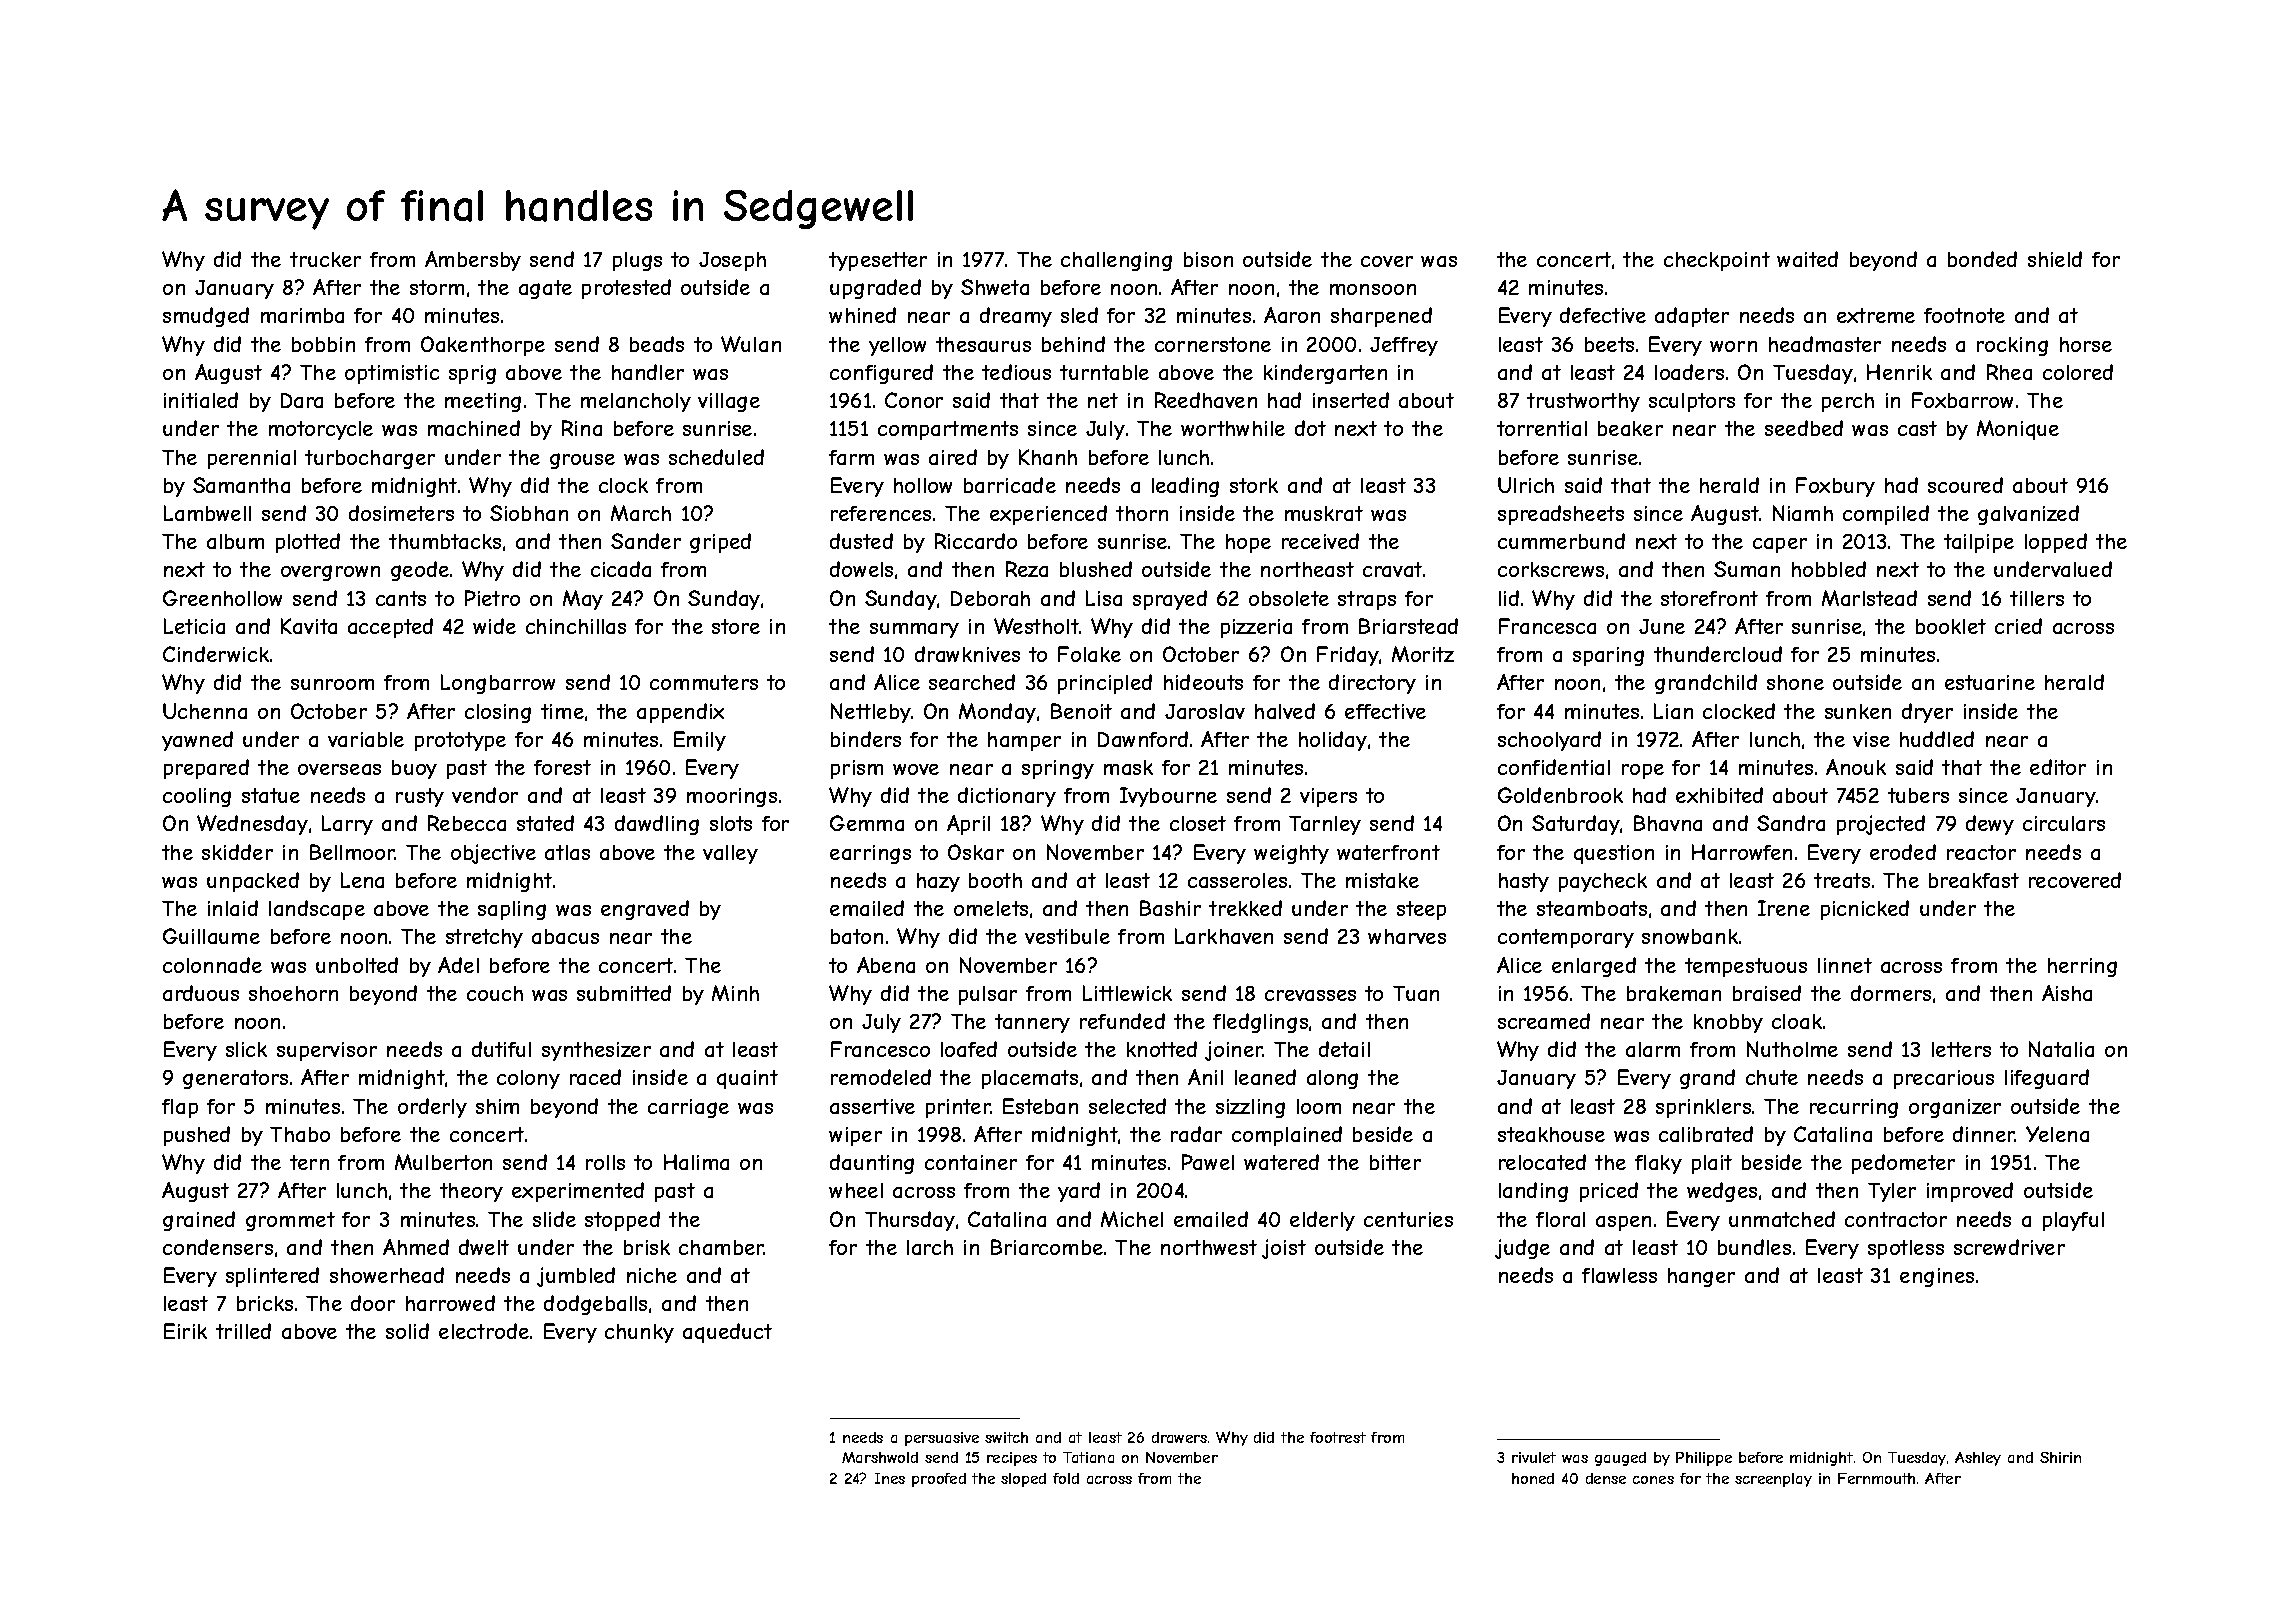  Describe the element at coordinates (657, 344) in the screenshot. I see `beads` at that location.
